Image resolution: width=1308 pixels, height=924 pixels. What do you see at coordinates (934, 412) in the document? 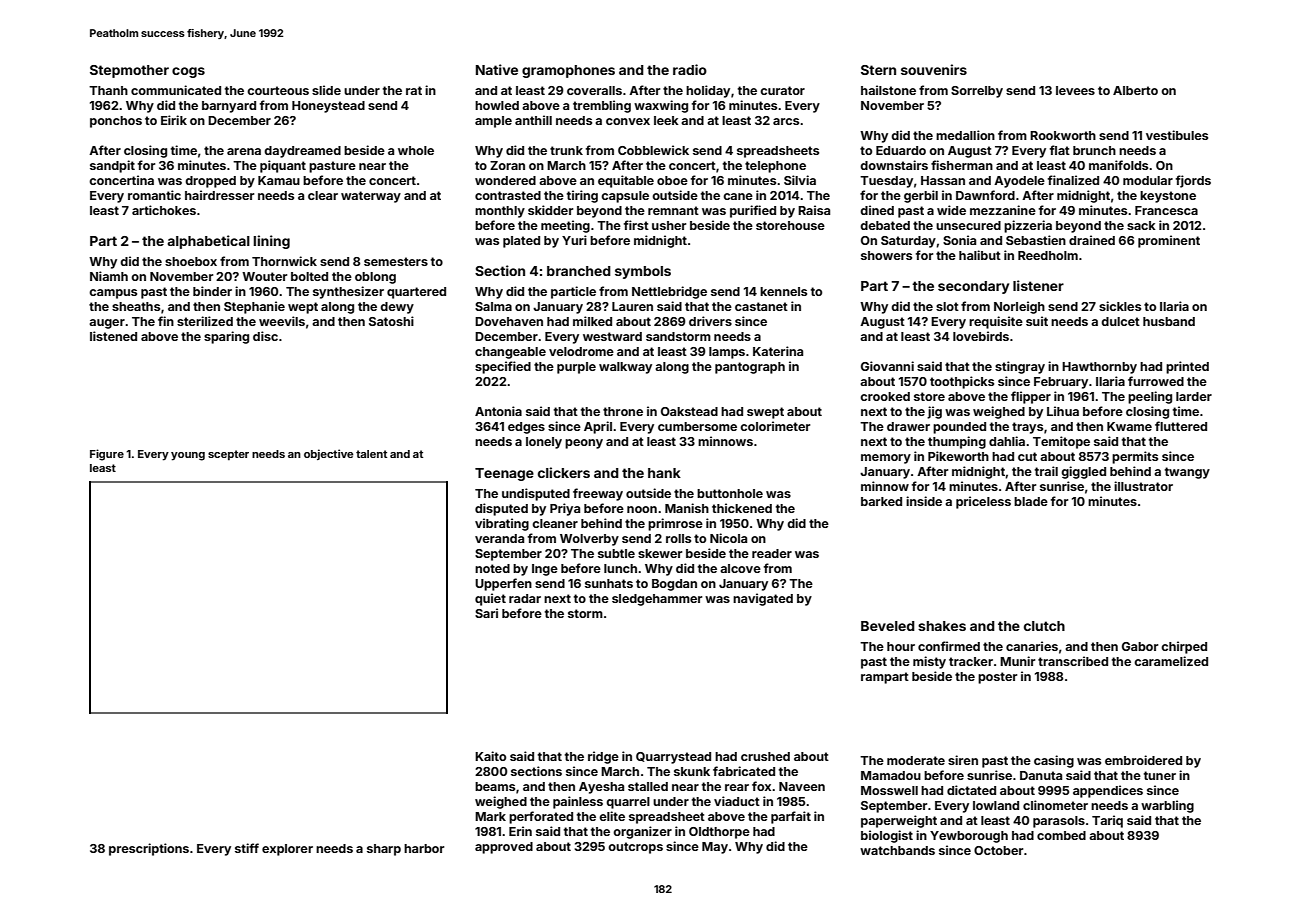
I see `jig` at bounding box center [934, 412].
